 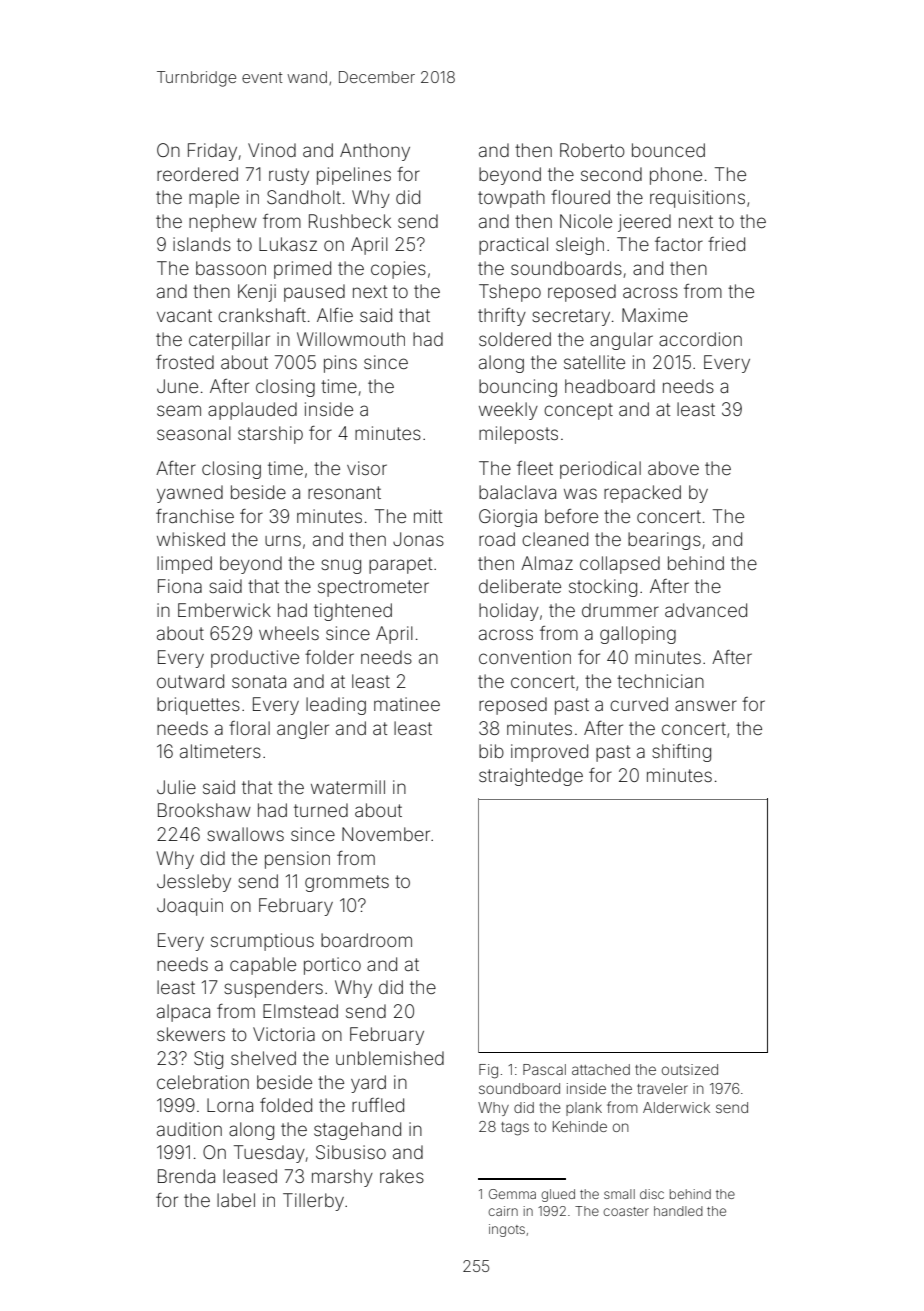 What do you see at coordinates (204, 810) in the screenshot?
I see `Brookshaw` at bounding box center [204, 810].
